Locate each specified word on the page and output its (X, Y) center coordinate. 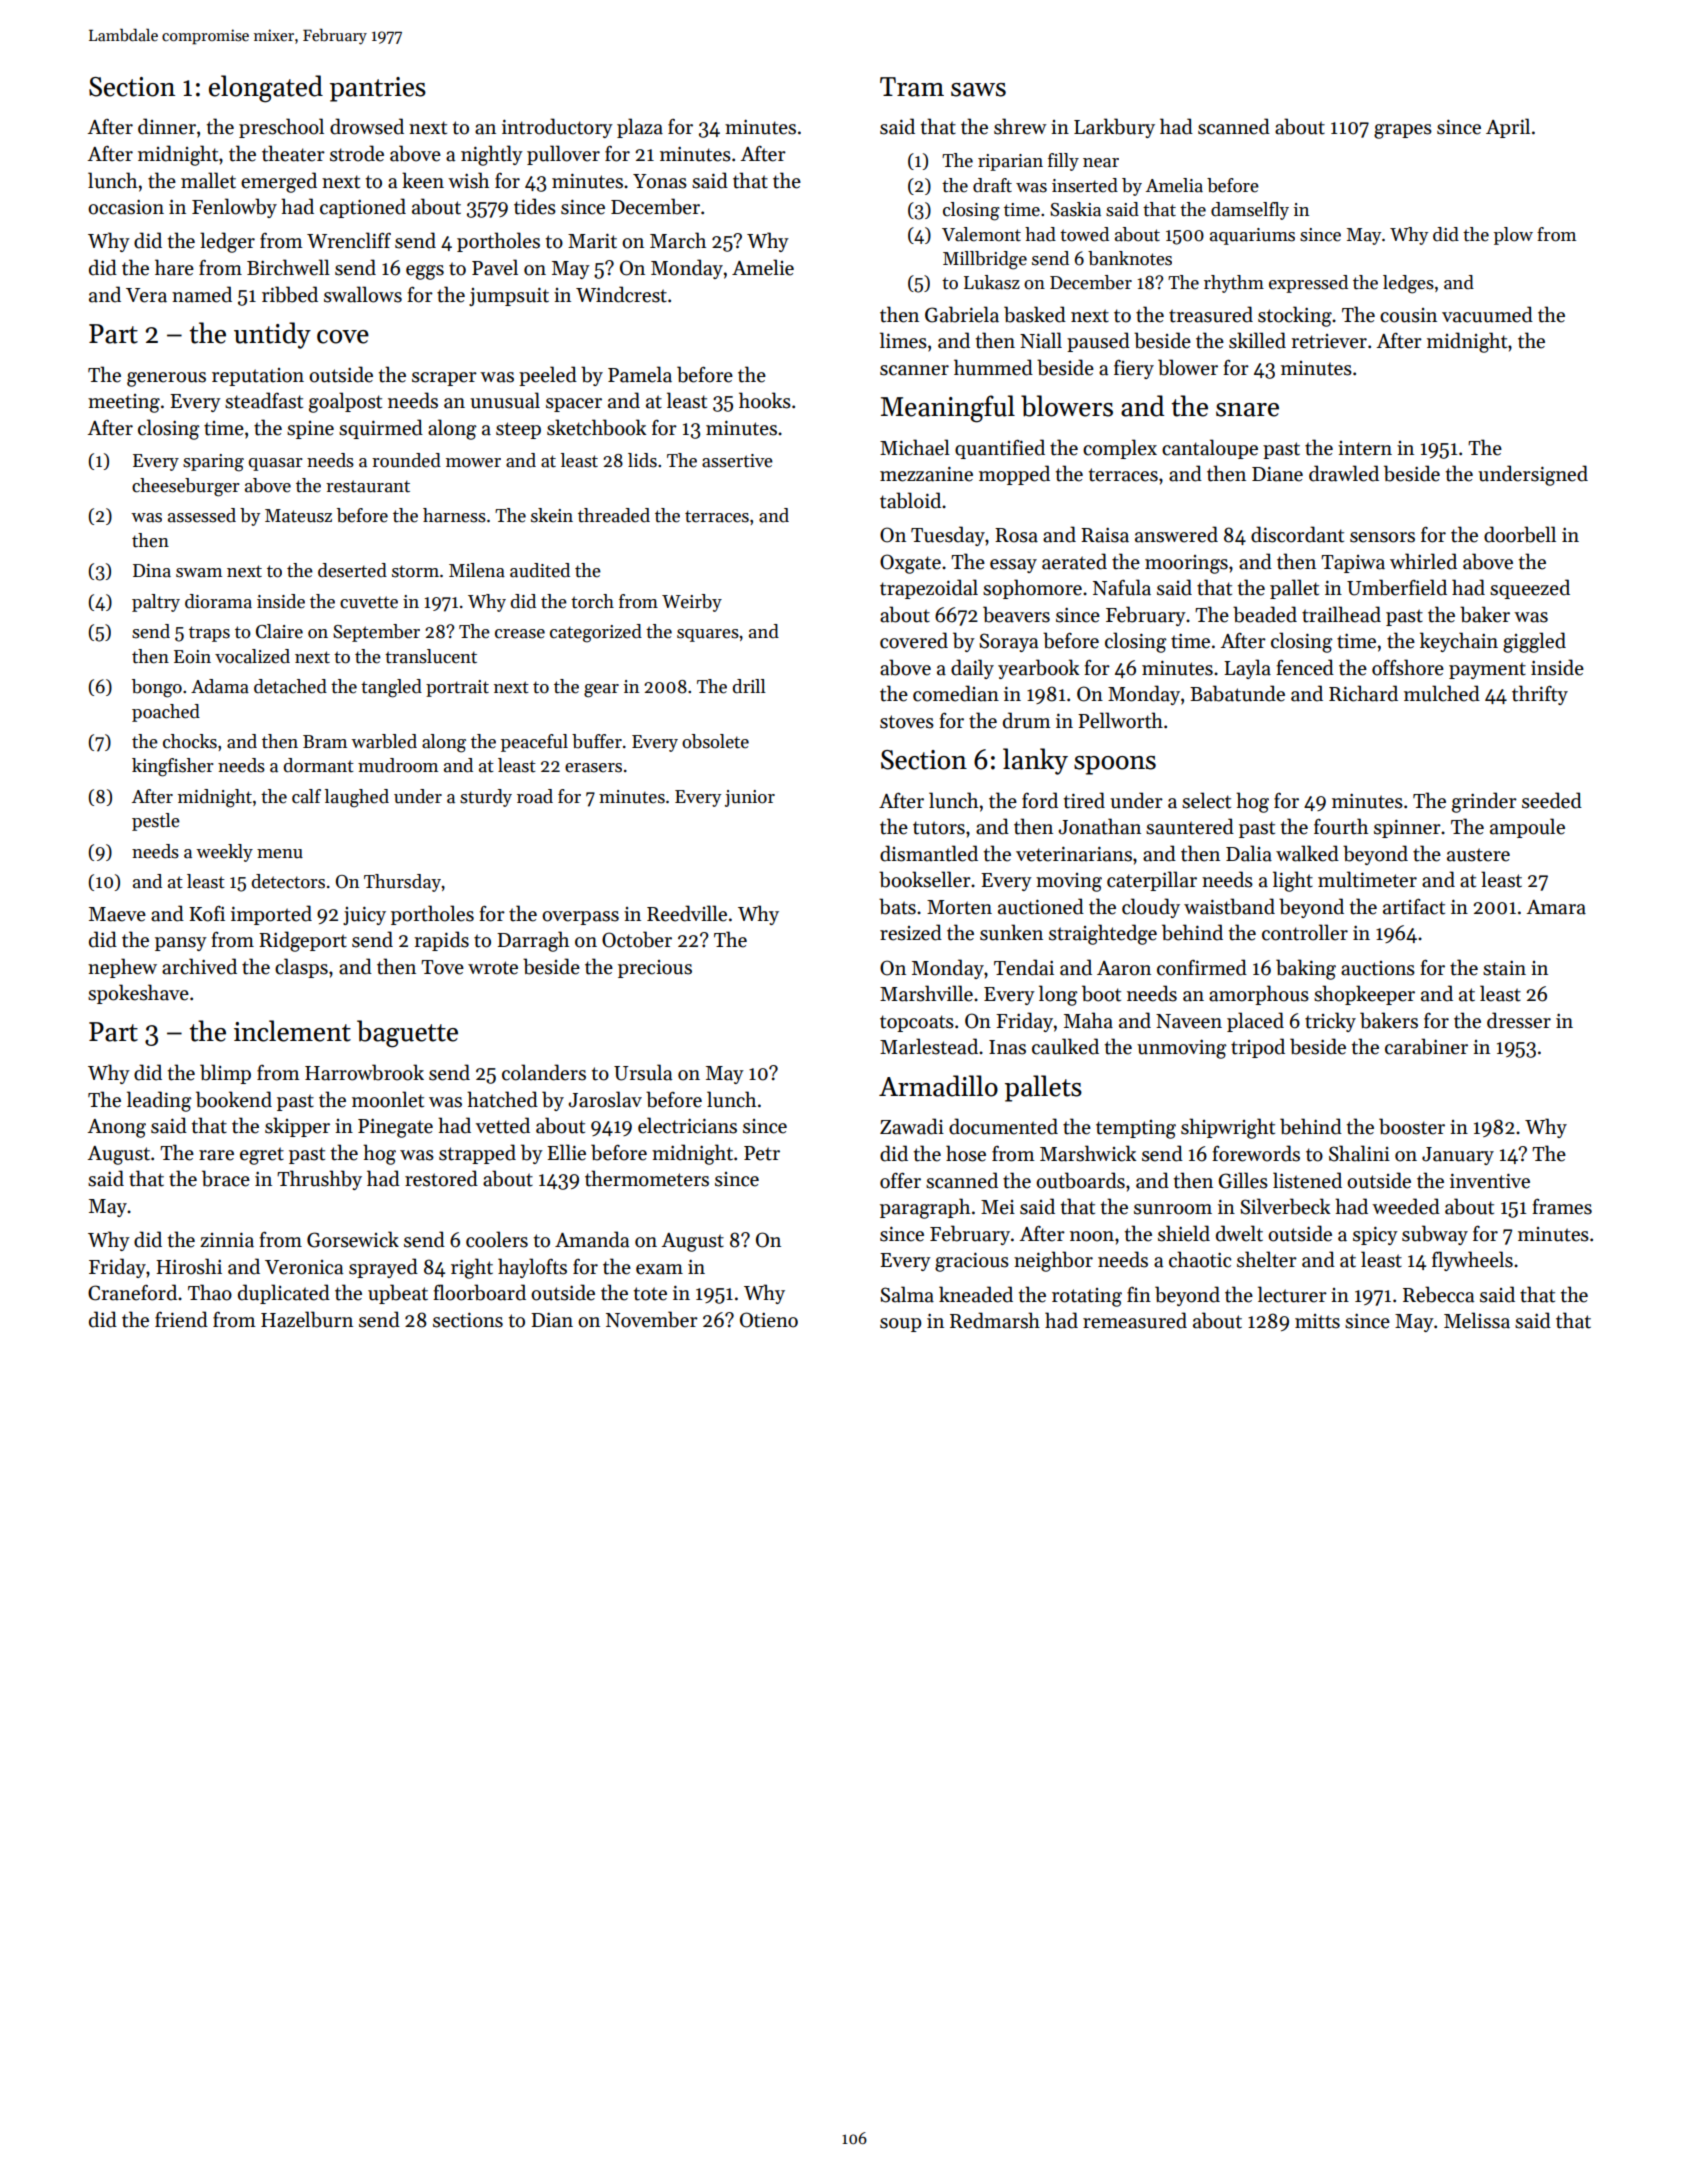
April (1508, 128)
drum (1027, 720)
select (1206, 800)
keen (423, 180)
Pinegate (395, 1128)
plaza (640, 128)
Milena (477, 570)
